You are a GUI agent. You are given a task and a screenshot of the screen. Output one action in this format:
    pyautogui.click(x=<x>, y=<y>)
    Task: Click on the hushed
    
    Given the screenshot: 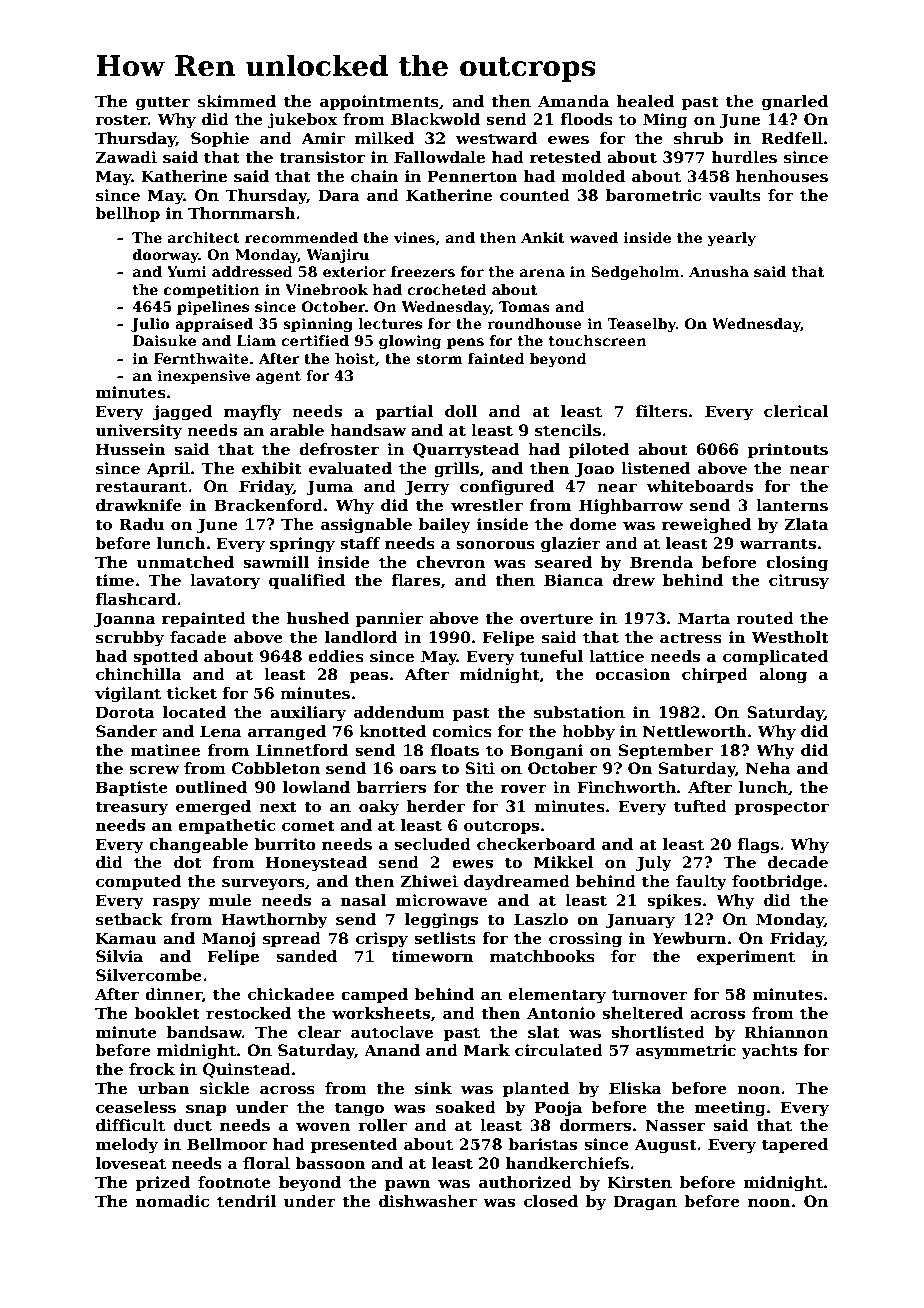 What is the action you would take?
    pyautogui.click(x=318, y=618)
